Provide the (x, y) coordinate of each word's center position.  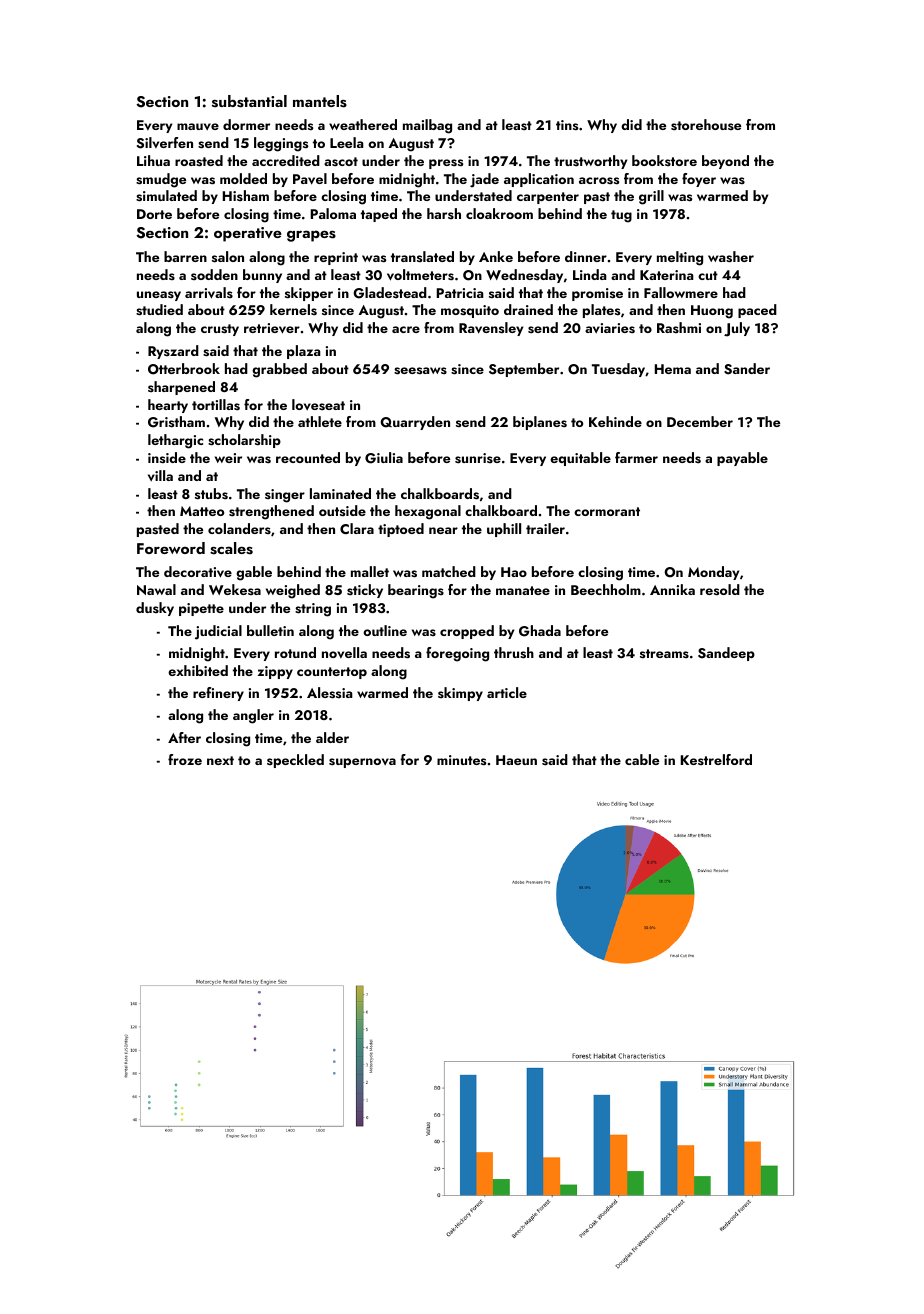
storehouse (706, 125)
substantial (249, 101)
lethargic (175, 441)
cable (642, 759)
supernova (362, 763)
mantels (320, 101)
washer (731, 257)
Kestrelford (716, 759)
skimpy (460, 694)
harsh (444, 213)
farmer (636, 457)
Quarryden (415, 423)
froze (185, 759)
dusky (155, 609)
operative (248, 234)
